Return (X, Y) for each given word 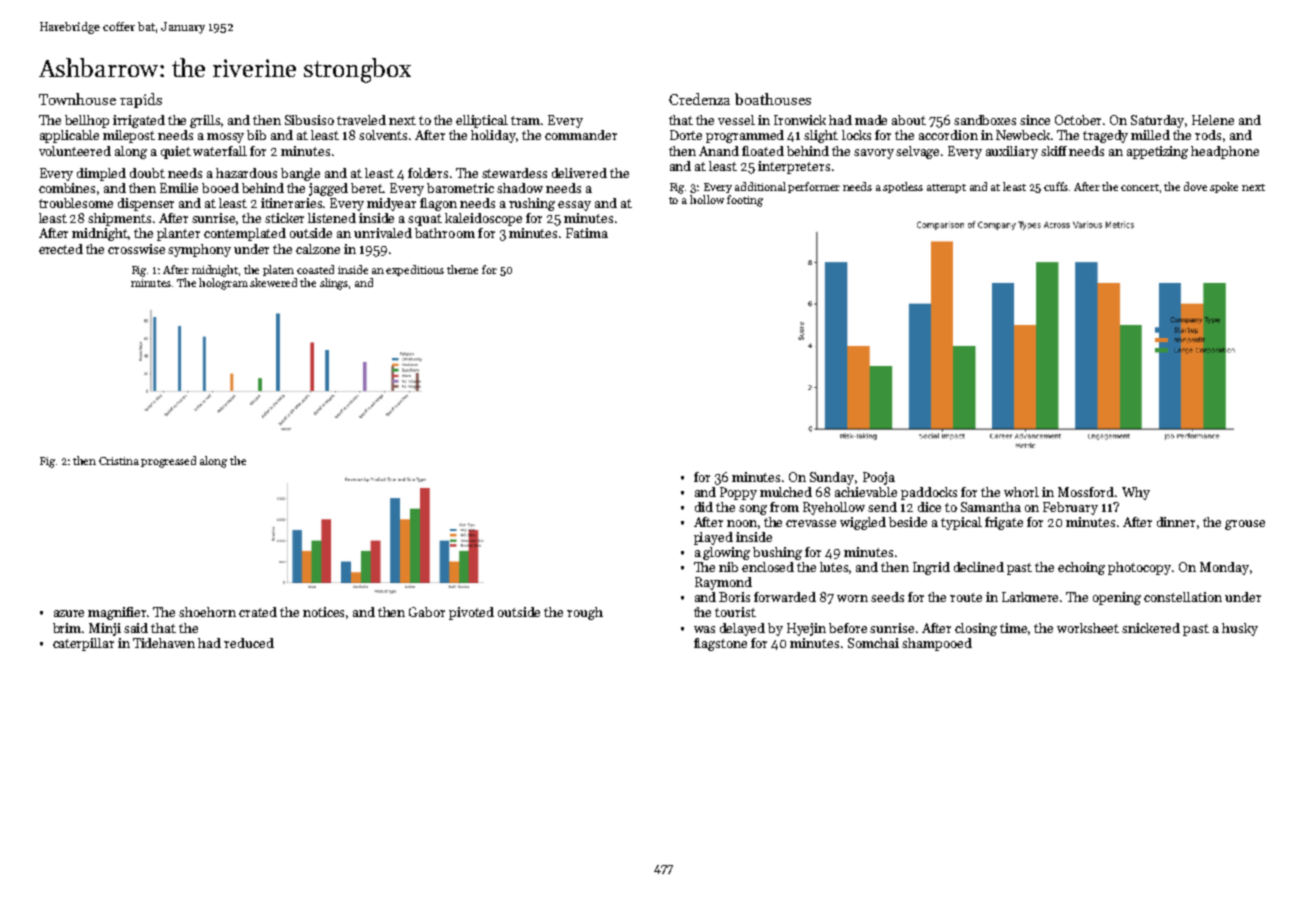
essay (574, 206)
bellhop (87, 121)
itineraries (292, 203)
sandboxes (985, 120)
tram (526, 120)
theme (462, 269)
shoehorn (207, 612)
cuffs (1056, 186)
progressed (168, 462)
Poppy (738, 493)
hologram (223, 284)
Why (1136, 493)
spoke (1224, 187)
